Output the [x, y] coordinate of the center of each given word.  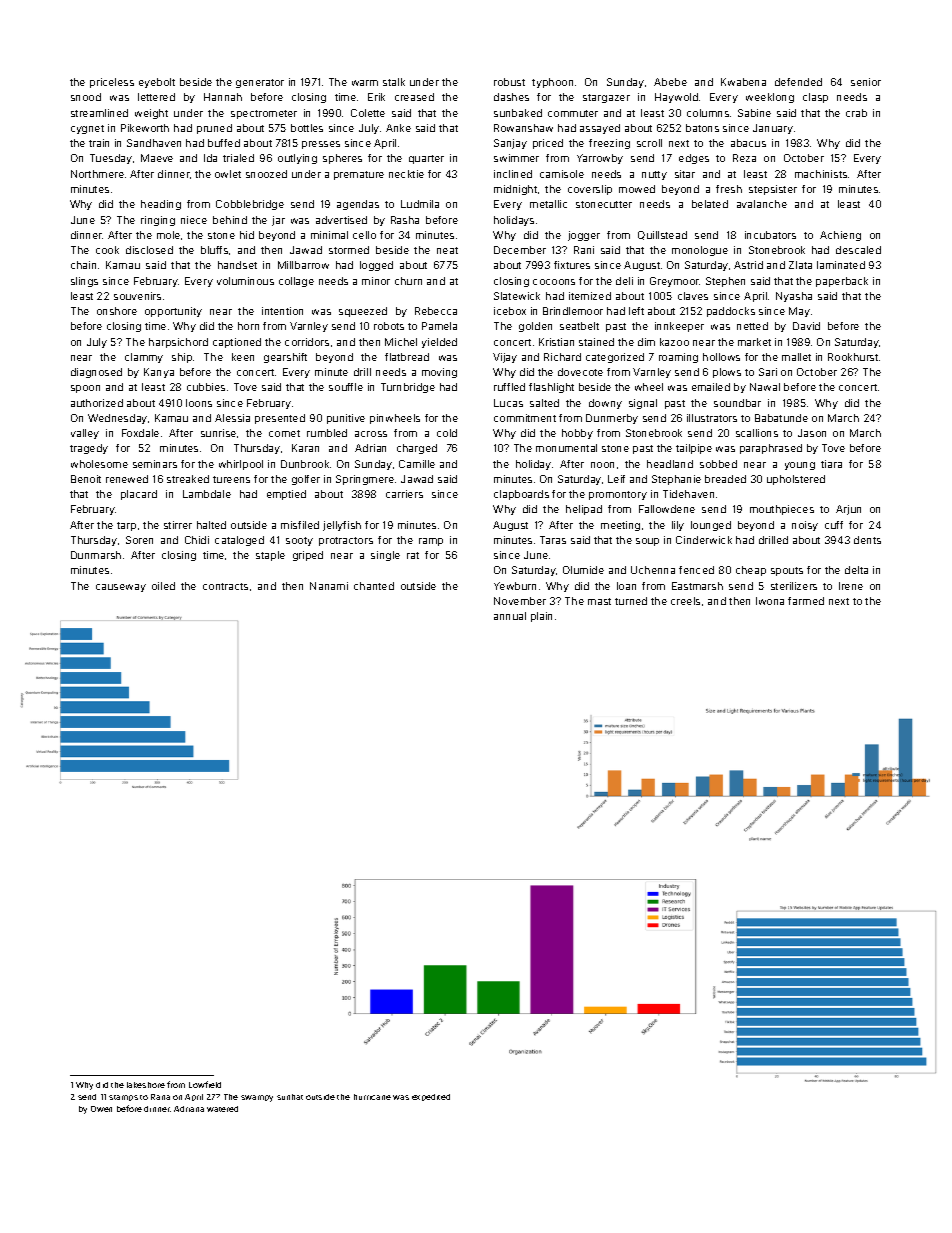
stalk [394, 82]
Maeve [157, 158]
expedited [431, 1097]
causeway [121, 588]
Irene [851, 586]
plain [541, 617]
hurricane [372, 1097]
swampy [257, 1098]
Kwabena [743, 82]
